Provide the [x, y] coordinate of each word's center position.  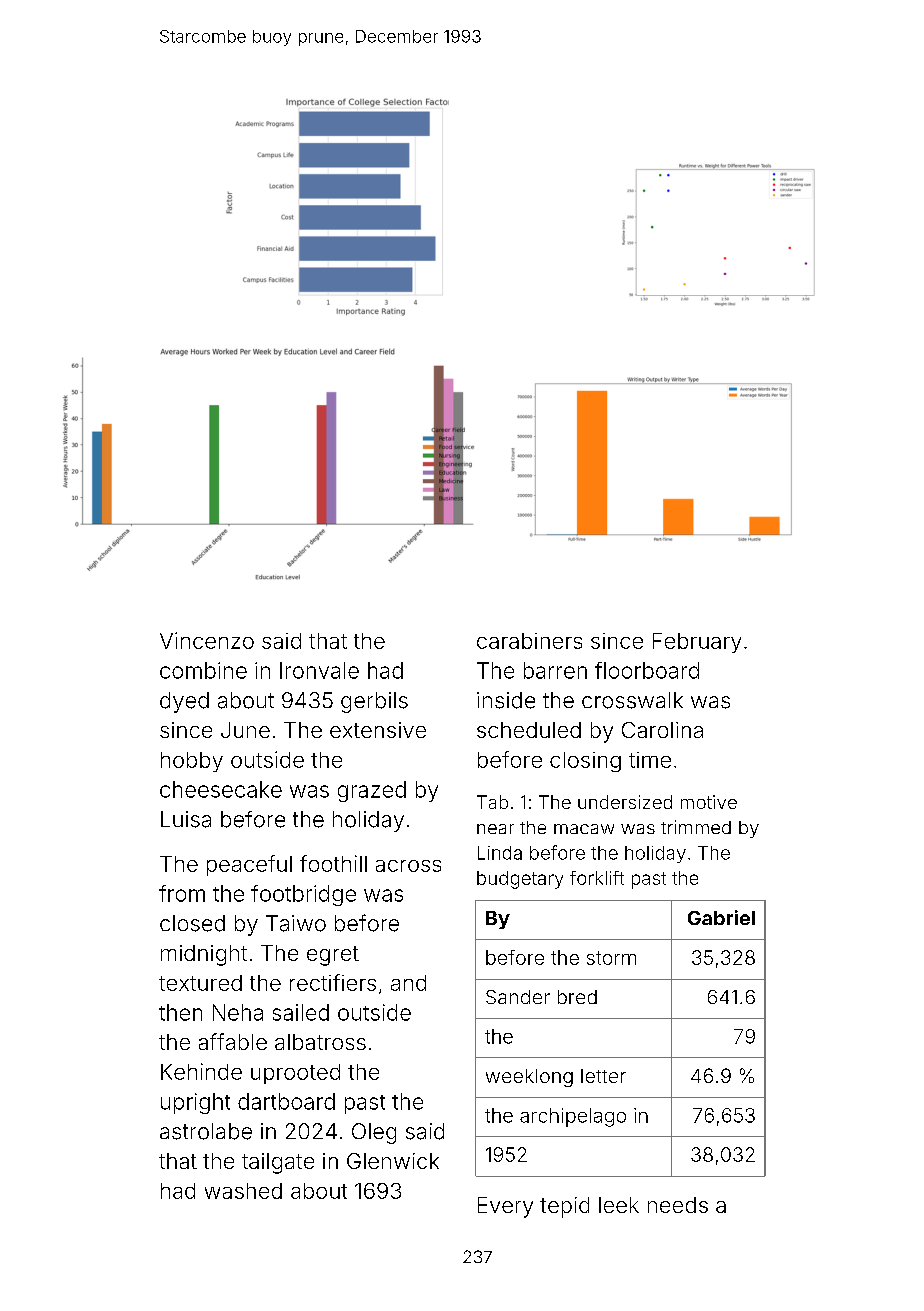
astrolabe [206, 1131]
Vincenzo [207, 640]
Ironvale [319, 670]
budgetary [520, 880]
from [182, 893]
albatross [320, 1042]
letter [603, 1076]
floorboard [647, 670]
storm [611, 958]
